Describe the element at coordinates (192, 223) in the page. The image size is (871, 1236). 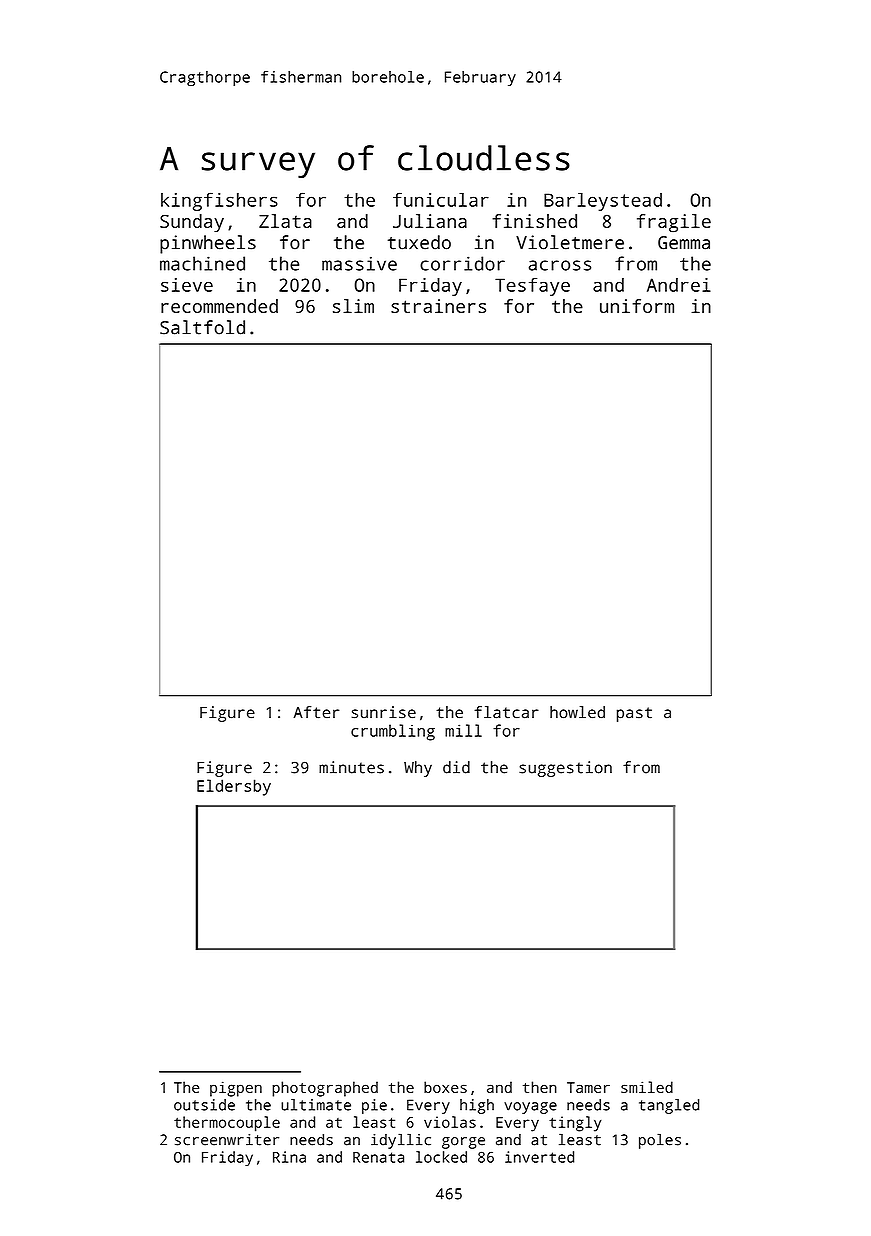
I see `Sunday` at that location.
